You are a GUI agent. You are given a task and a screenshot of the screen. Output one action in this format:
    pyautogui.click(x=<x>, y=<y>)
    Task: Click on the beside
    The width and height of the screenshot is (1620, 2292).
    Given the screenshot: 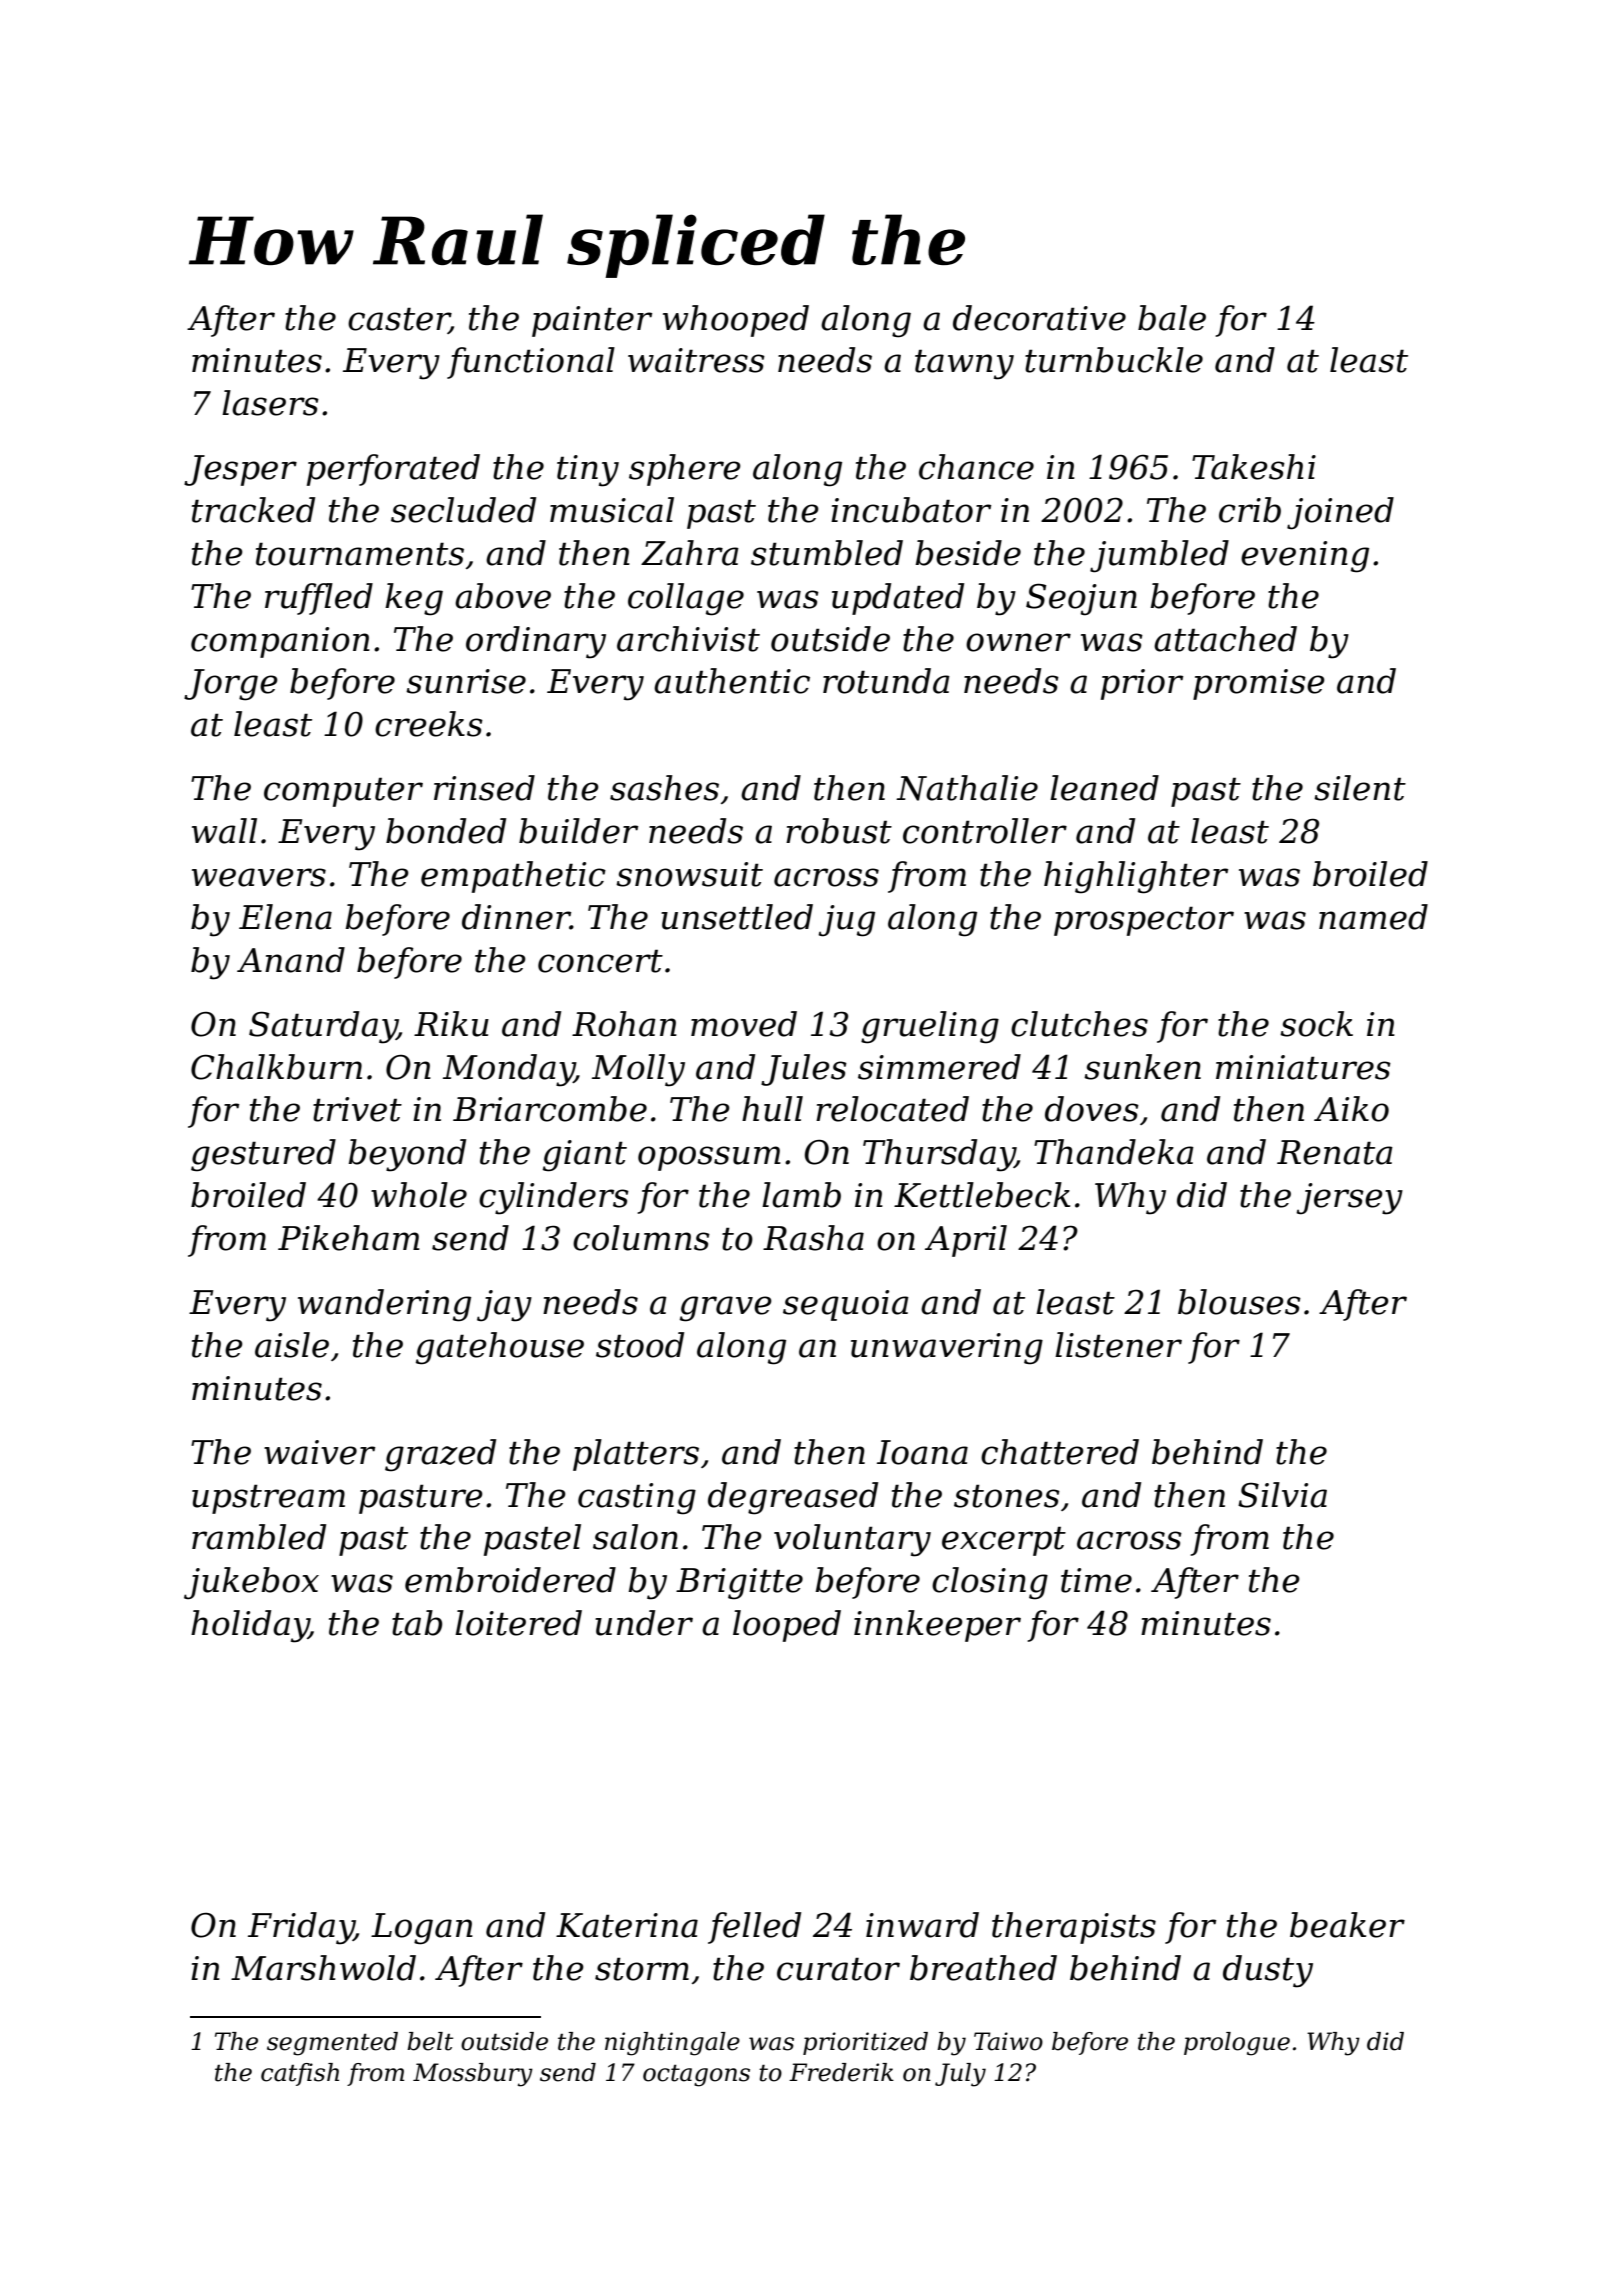 What is the action you would take?
    pyautogui.click(x=968, y=553)
